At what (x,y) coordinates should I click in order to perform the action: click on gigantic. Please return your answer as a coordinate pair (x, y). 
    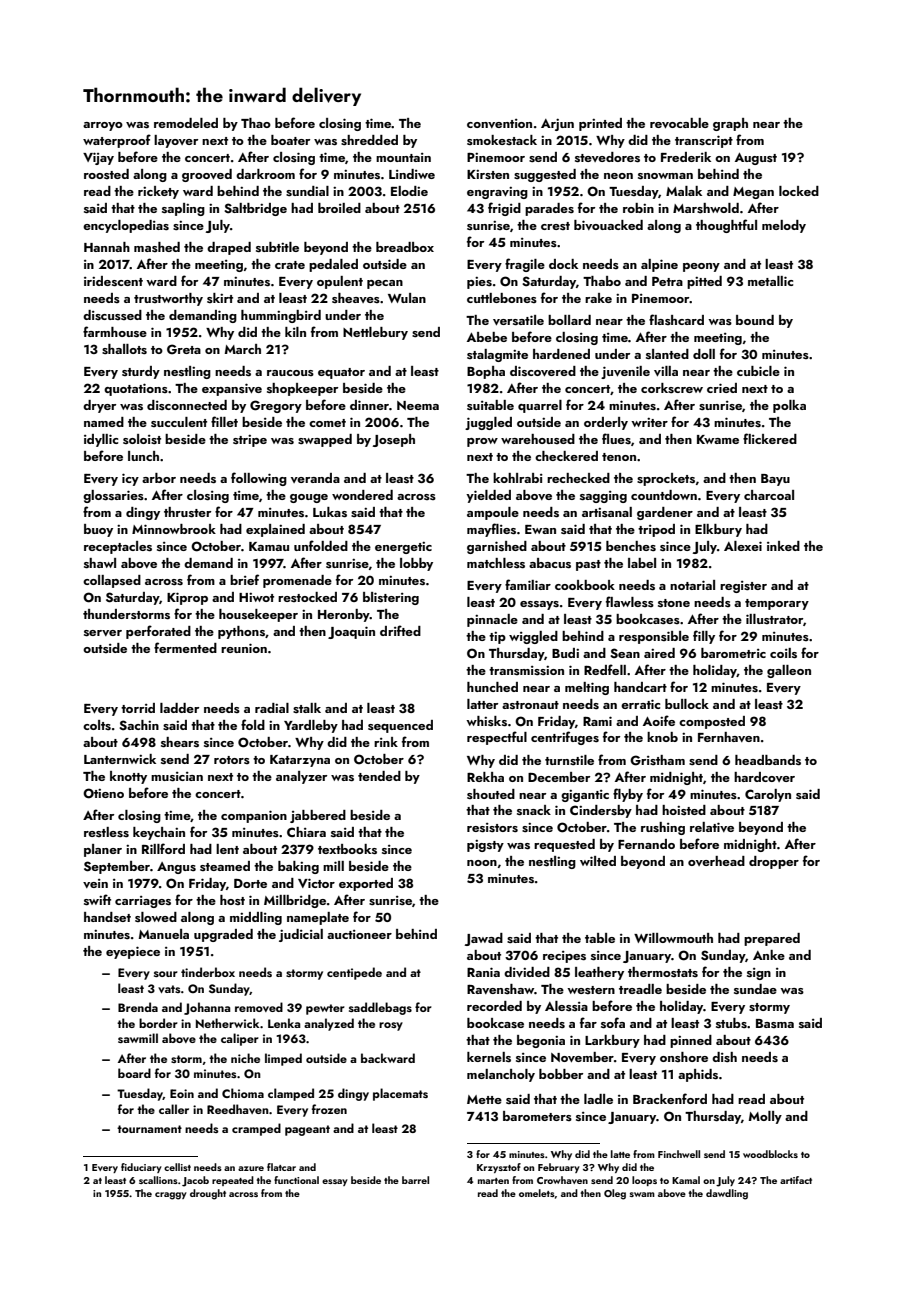
    Looking at the image, I should click on (585, 796).
